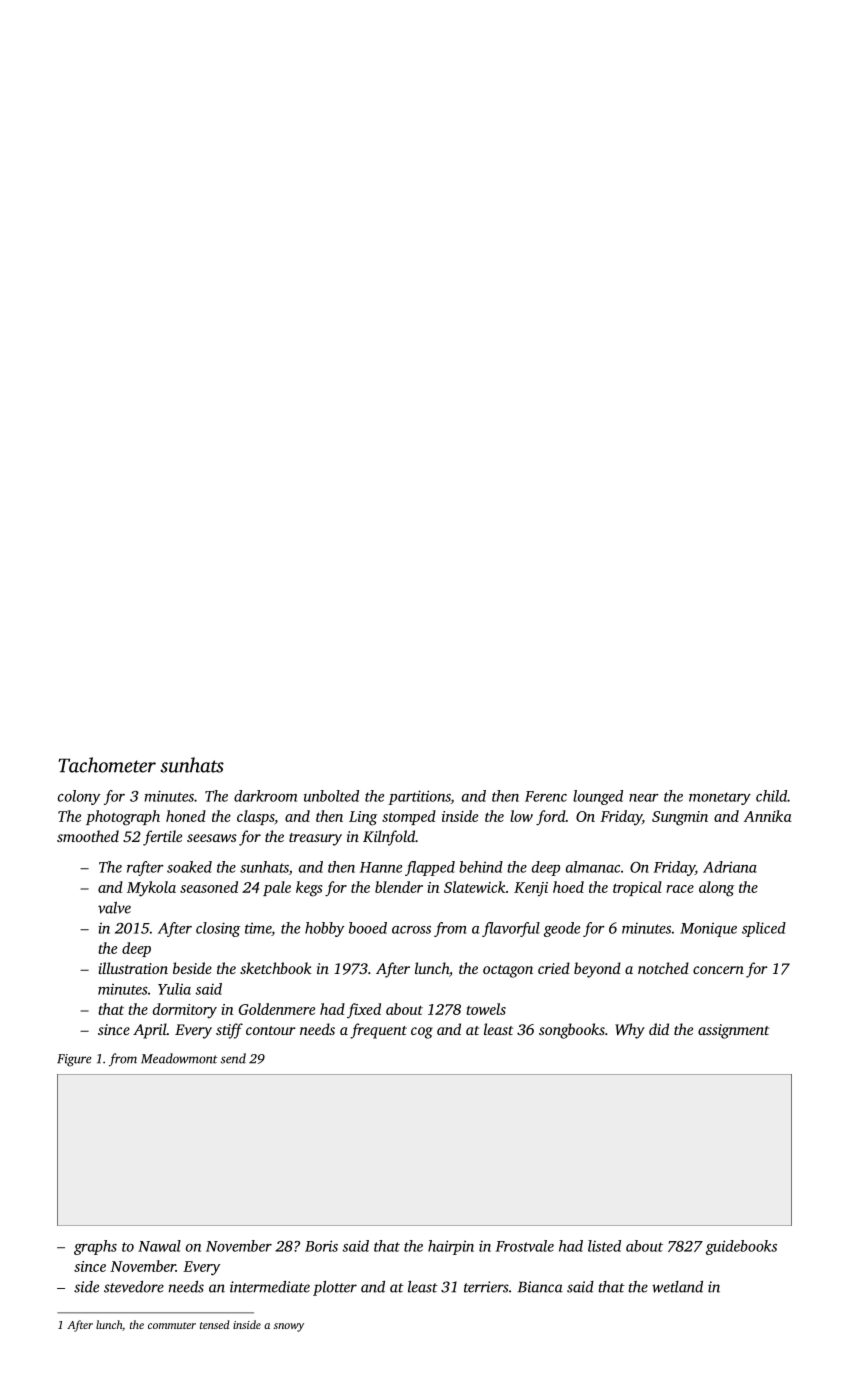 This page has width=849, height=1400. I want to click on Meadowmont, so click(179, 1058).
